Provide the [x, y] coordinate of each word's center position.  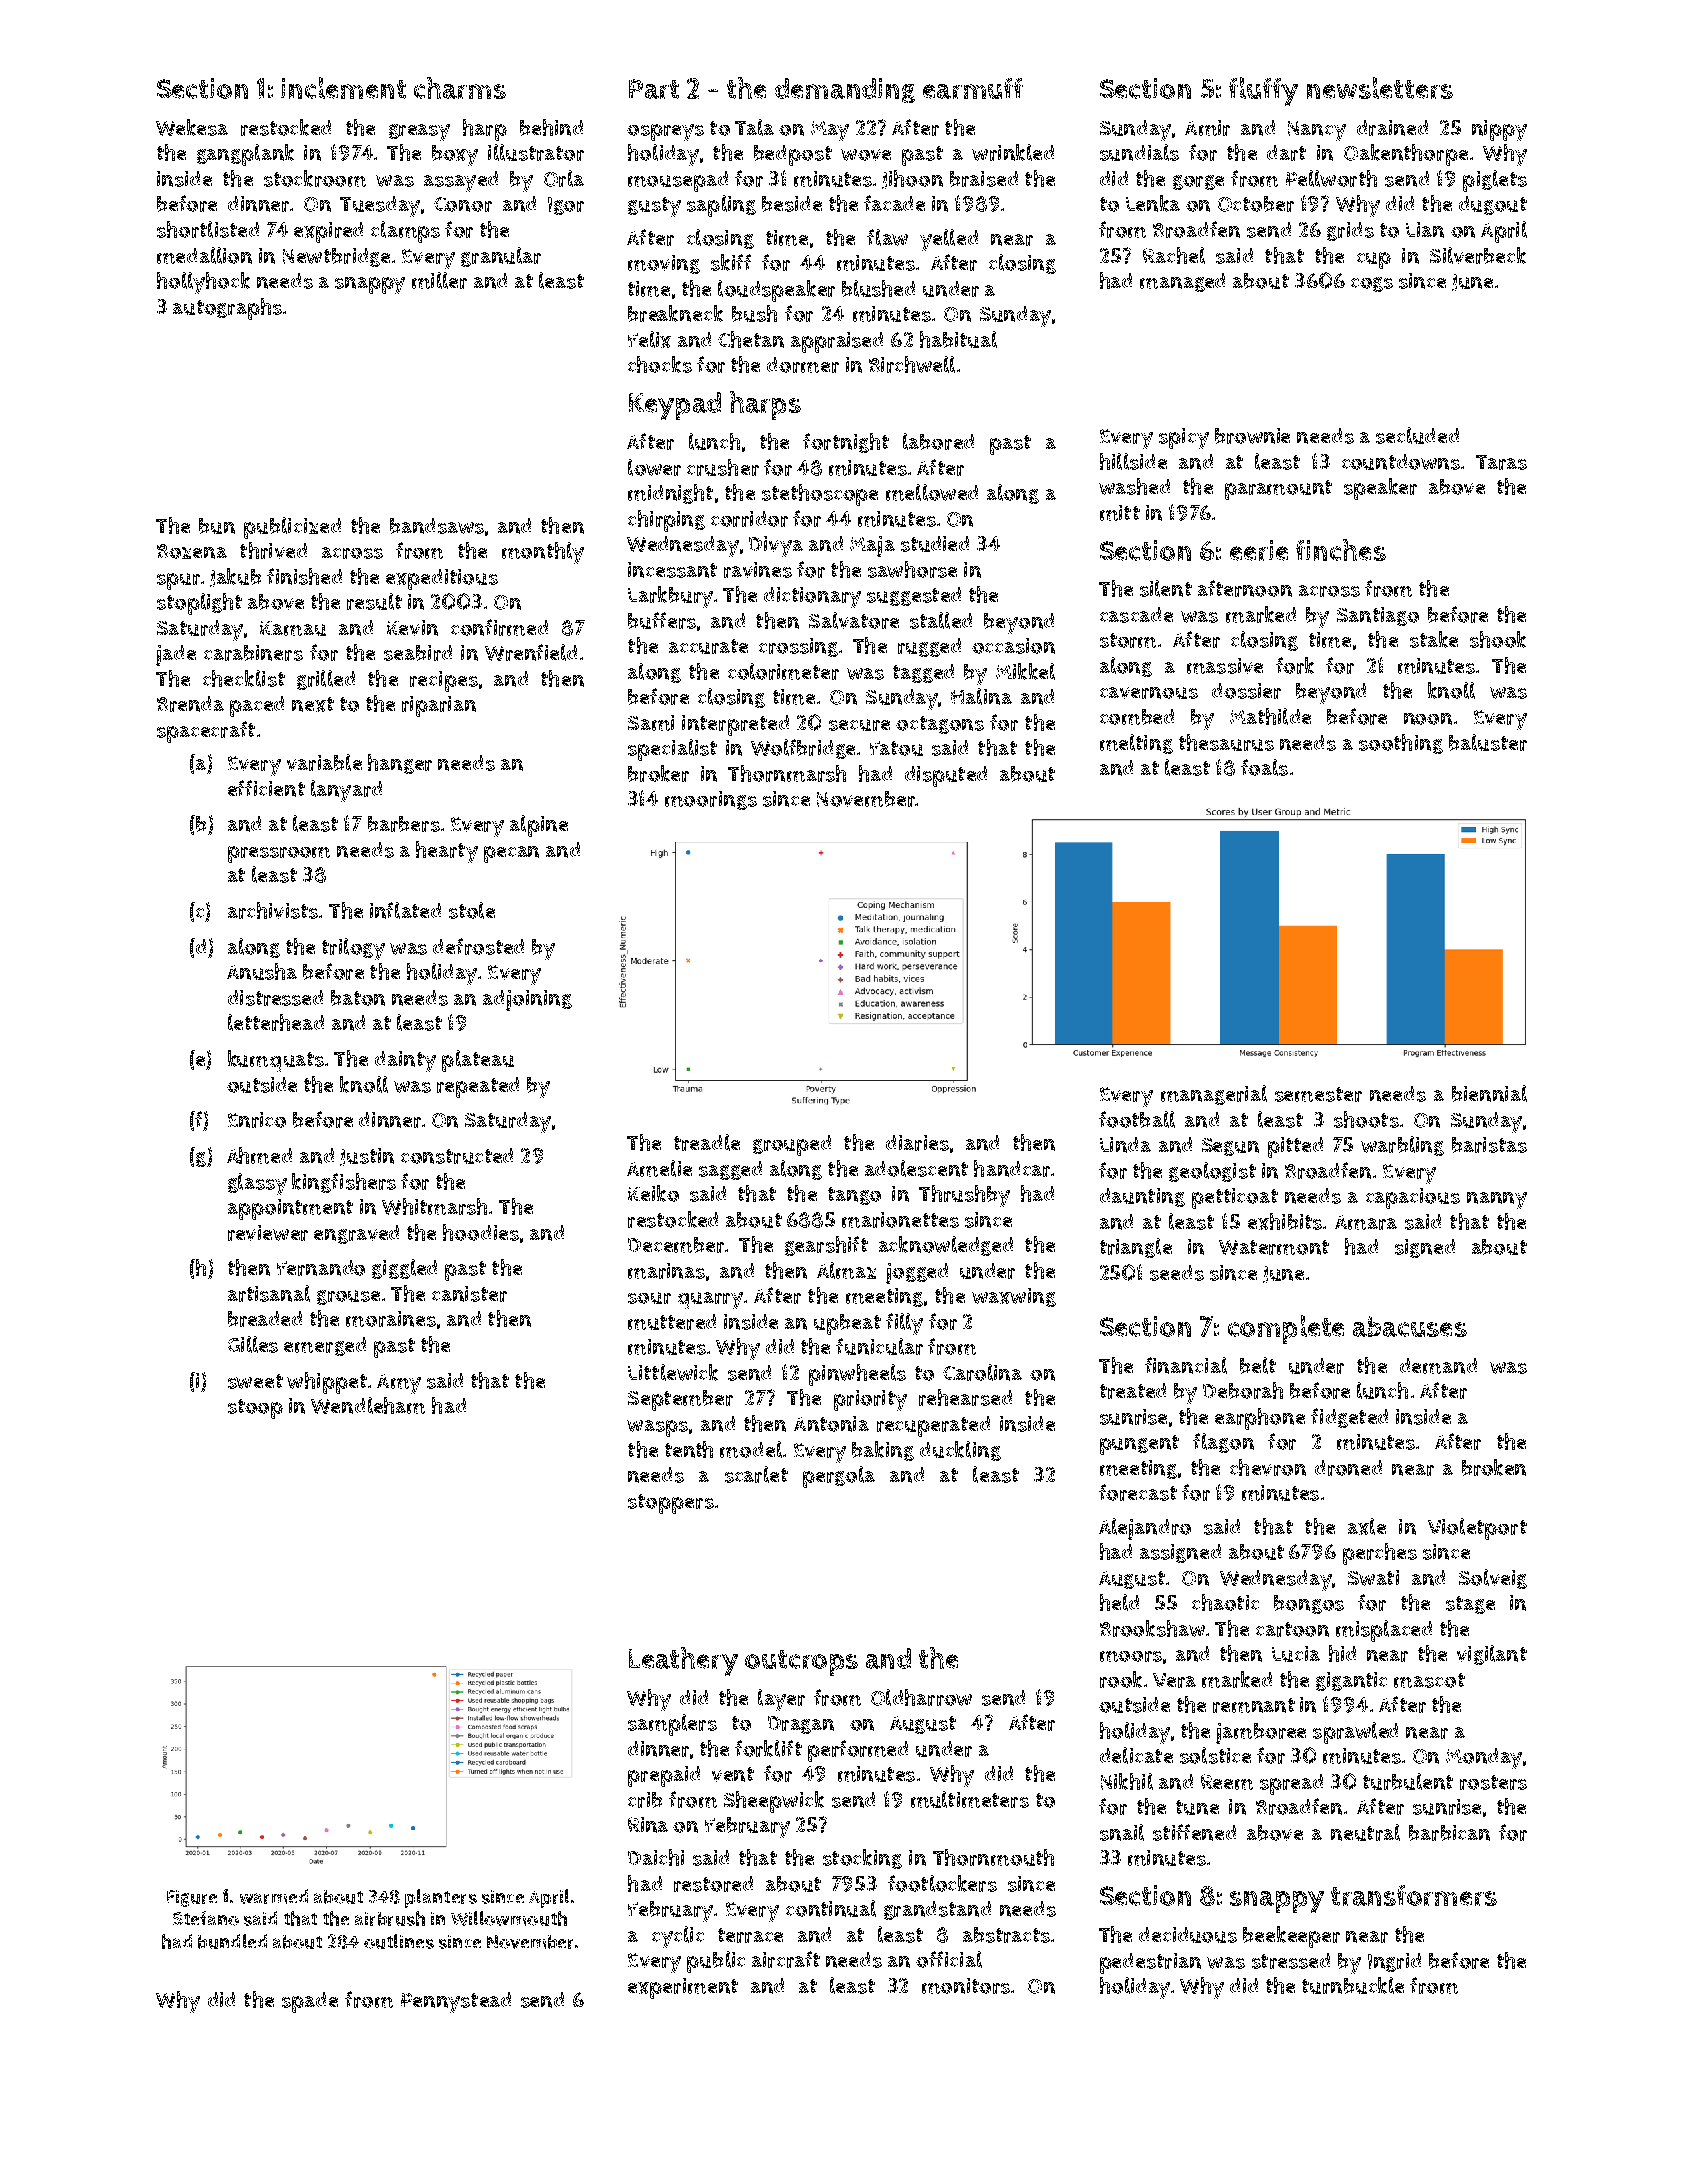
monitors [966, 1986]
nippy [1499, 130]
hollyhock [203, 283]
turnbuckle [1353, 1985]
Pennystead [456, 2002]
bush [754, 313]
